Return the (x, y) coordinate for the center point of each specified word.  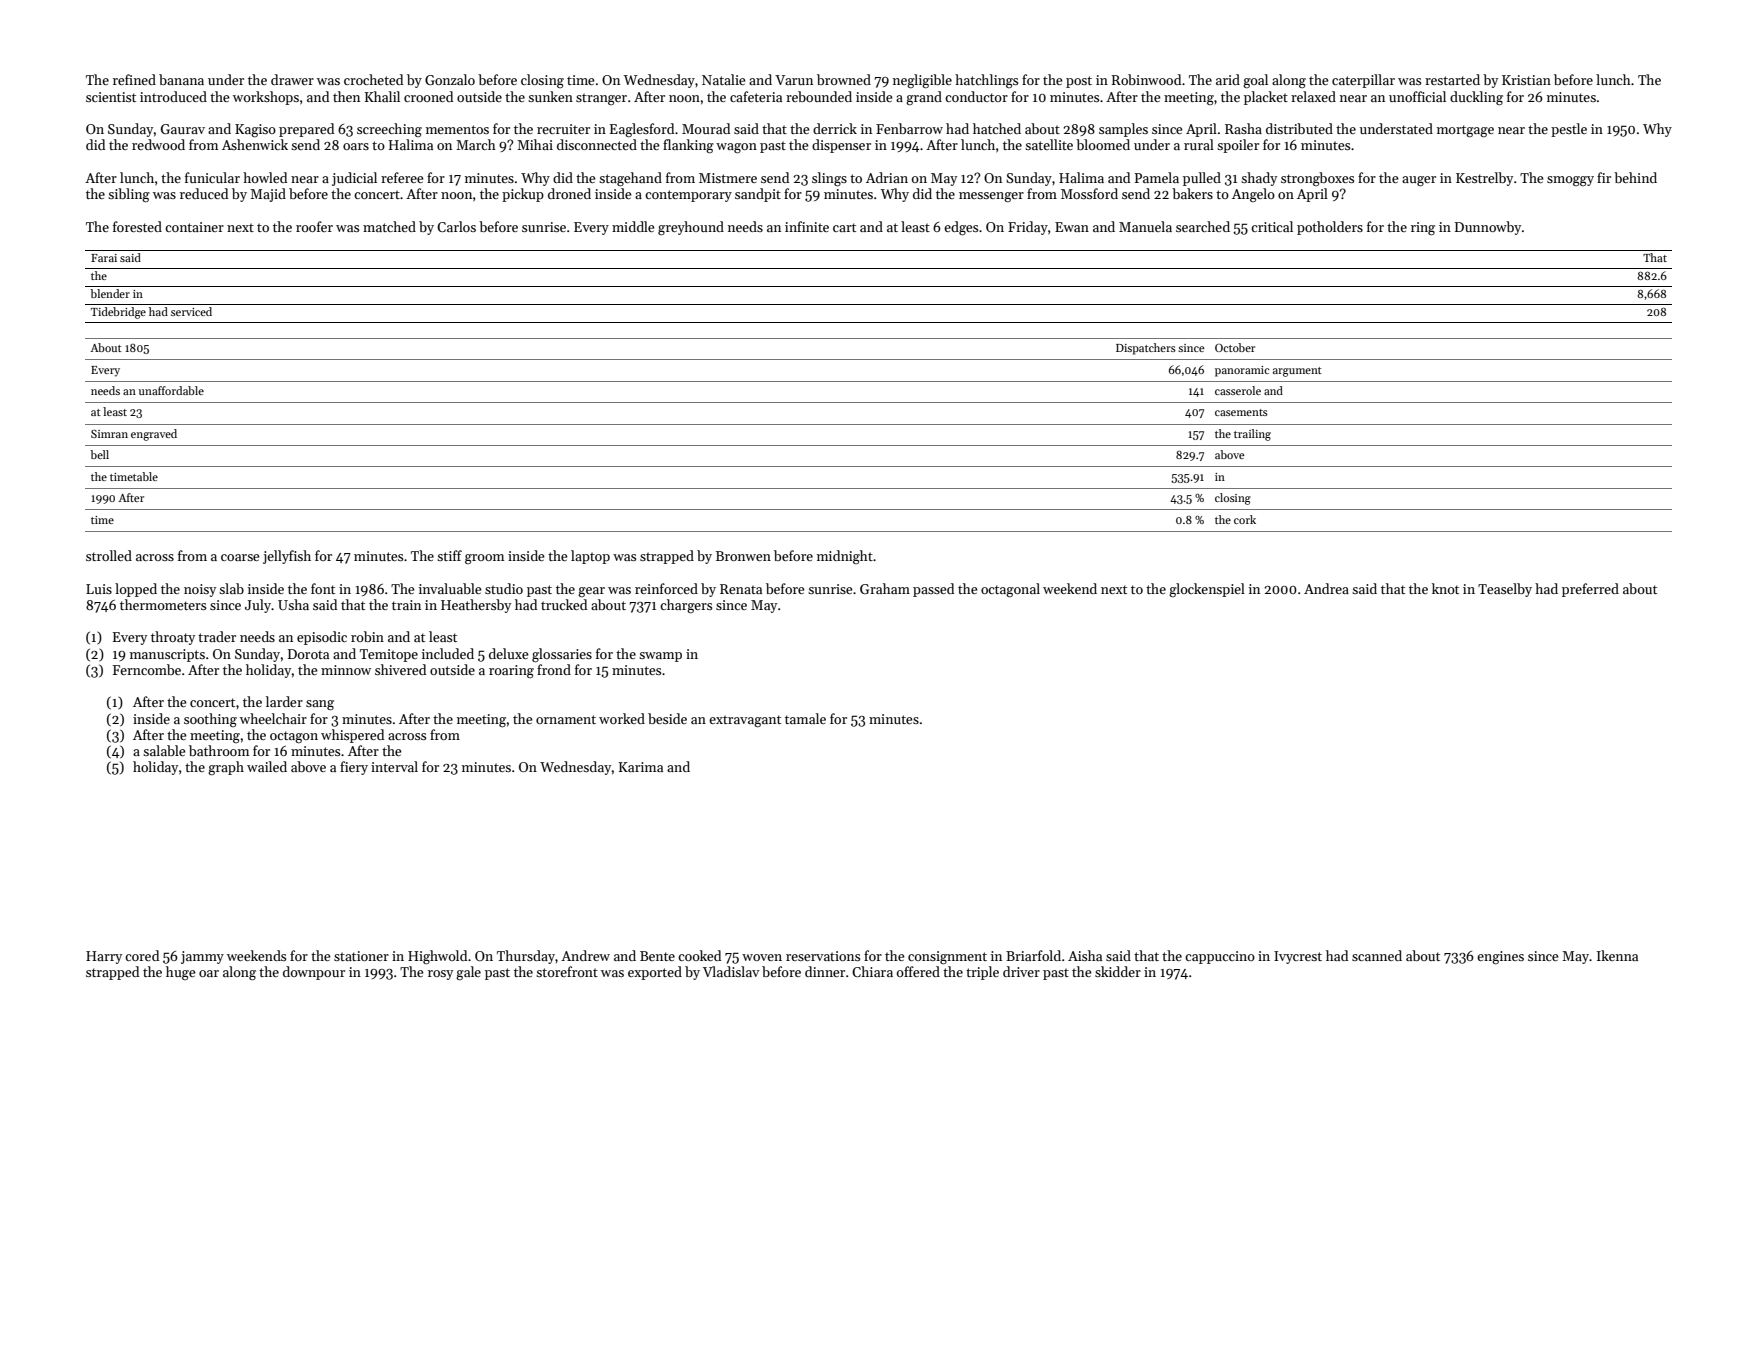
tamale (805, 718)
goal (1255, 81)
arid (1228, 79)
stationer (361, 956)
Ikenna (1617, 955)
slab (231, 588)
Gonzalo (450, 79)
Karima (641, 767)
